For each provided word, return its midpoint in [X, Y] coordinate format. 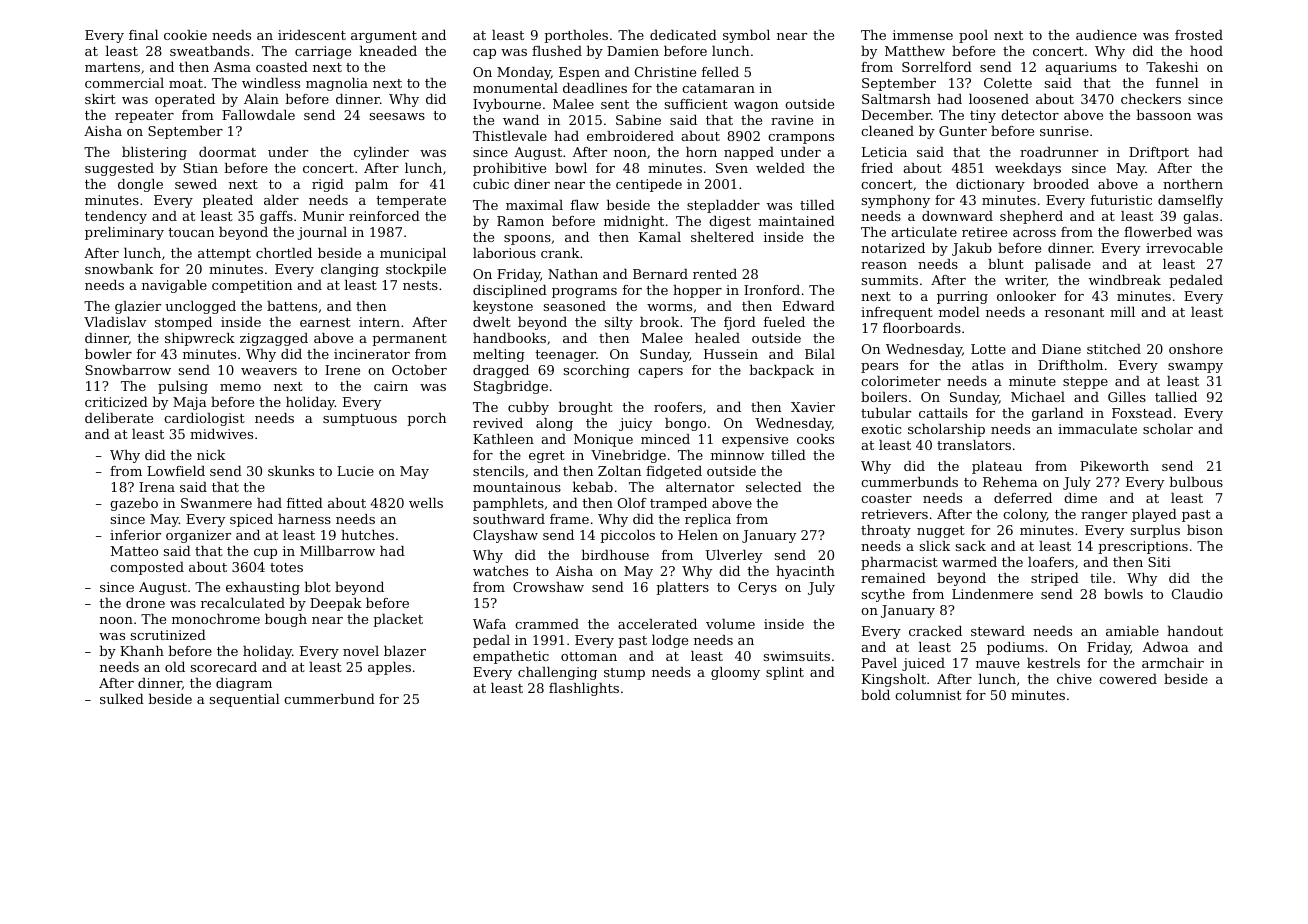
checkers [1151, 99]
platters [682, 588]
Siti [1159, 562]
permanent [409, 340]
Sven [732, 168]
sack [971, 546]
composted [147, 568]
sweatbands [210, 51]
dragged [501, 371]
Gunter [963, 131]
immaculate [1097, 429]
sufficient [696, 104]
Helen [698, 535]
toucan [191, 232]
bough [286, 620]
